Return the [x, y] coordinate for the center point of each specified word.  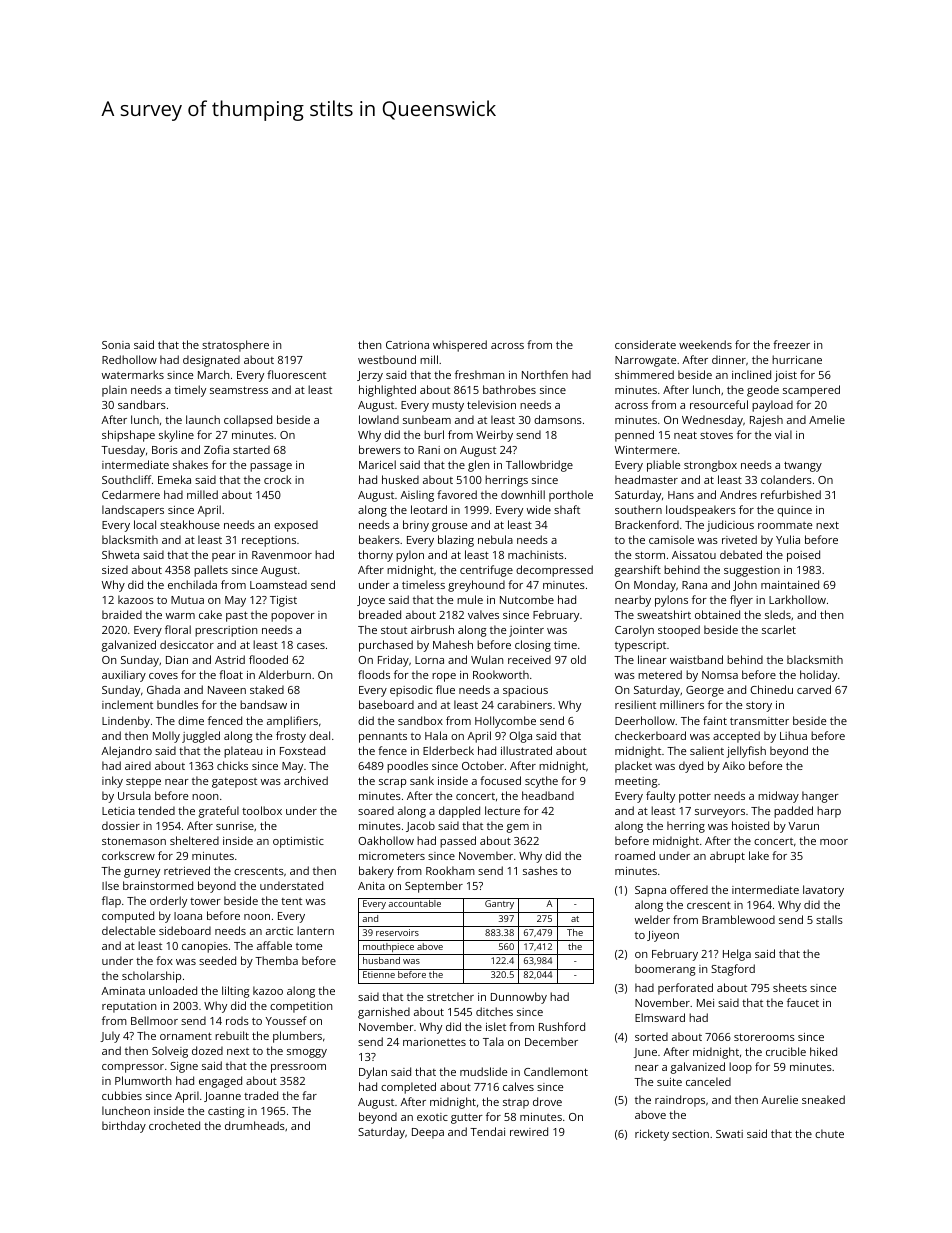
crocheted [174, 1125]
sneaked [823, 1099]
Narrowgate [645, 361]
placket [633, 767]
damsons [558, 419]
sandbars [142, 404]
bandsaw [263, 704]
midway [778, 797]
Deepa [428, 1133]
